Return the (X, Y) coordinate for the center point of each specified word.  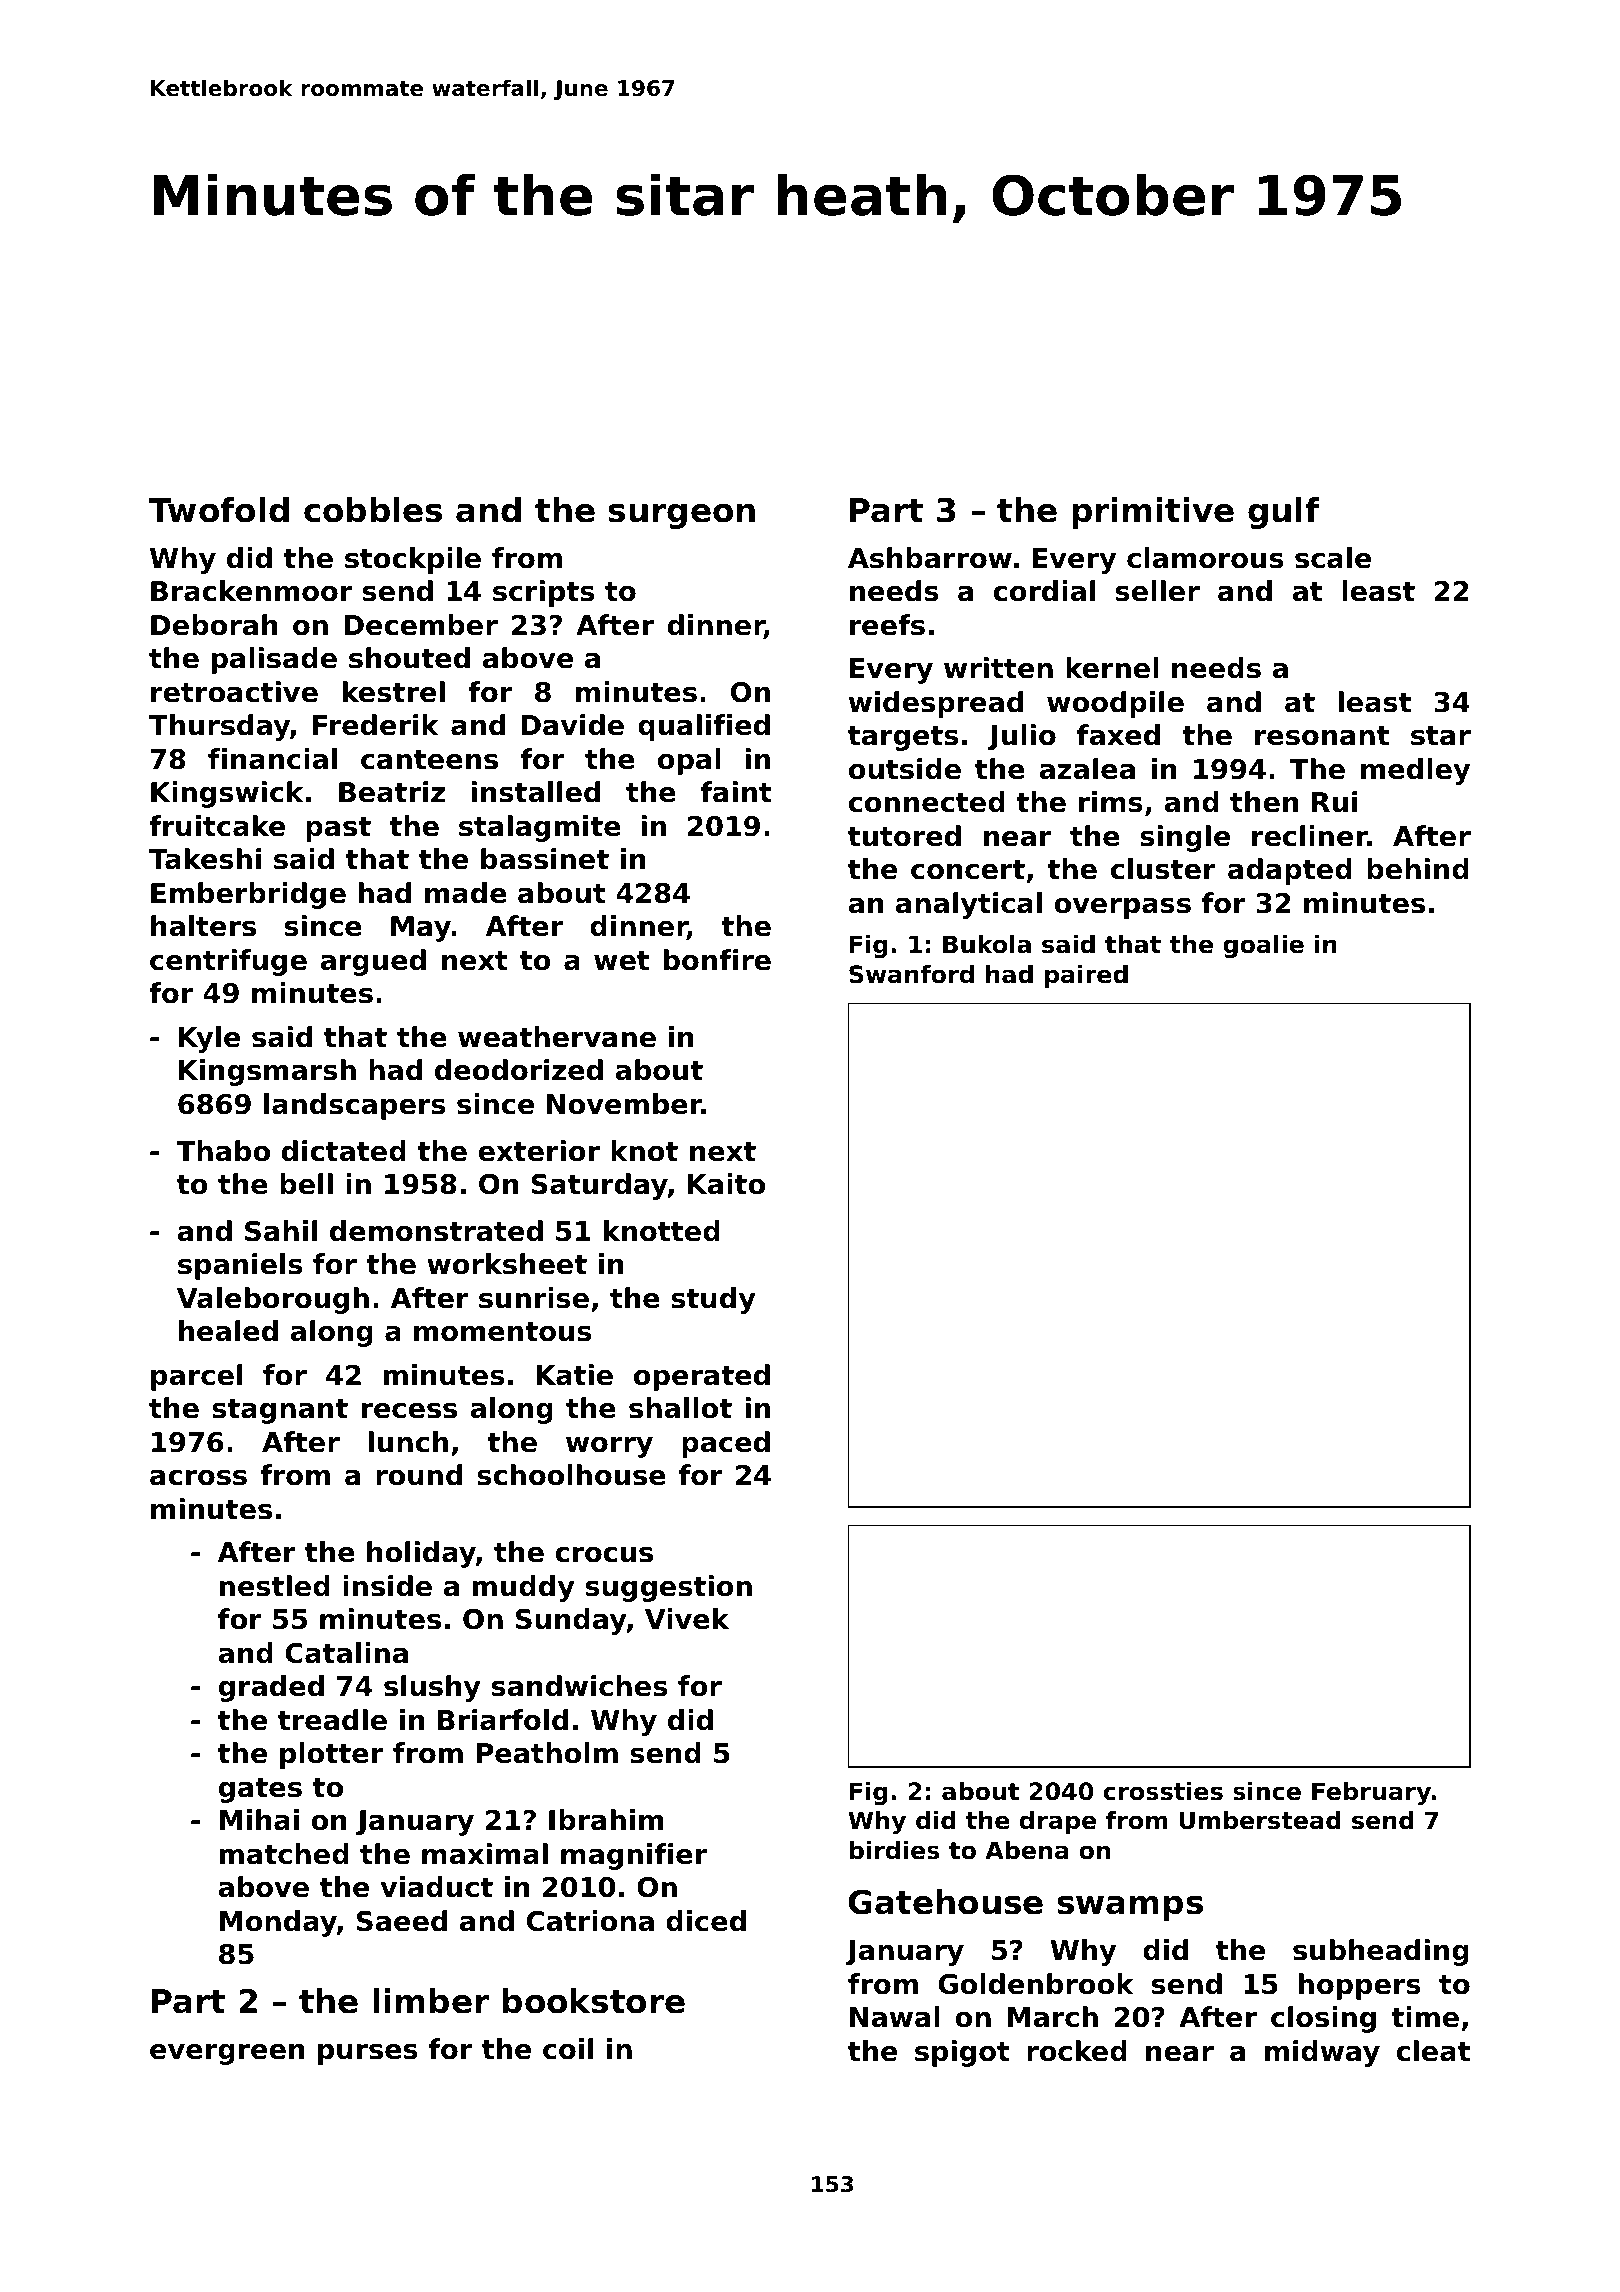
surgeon (681, 516)
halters (203, 926)
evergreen (227, 2054)
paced (726, 1444)
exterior (539, 1151)
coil (568, 2049)
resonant (1322, 736)
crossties (1163, 1791)
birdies (895, 1850)
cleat (1433, 2051)
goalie (1263, 946)
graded (271, 1688)
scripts (543, 593)
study (713, 1300)
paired (1086, 976)
